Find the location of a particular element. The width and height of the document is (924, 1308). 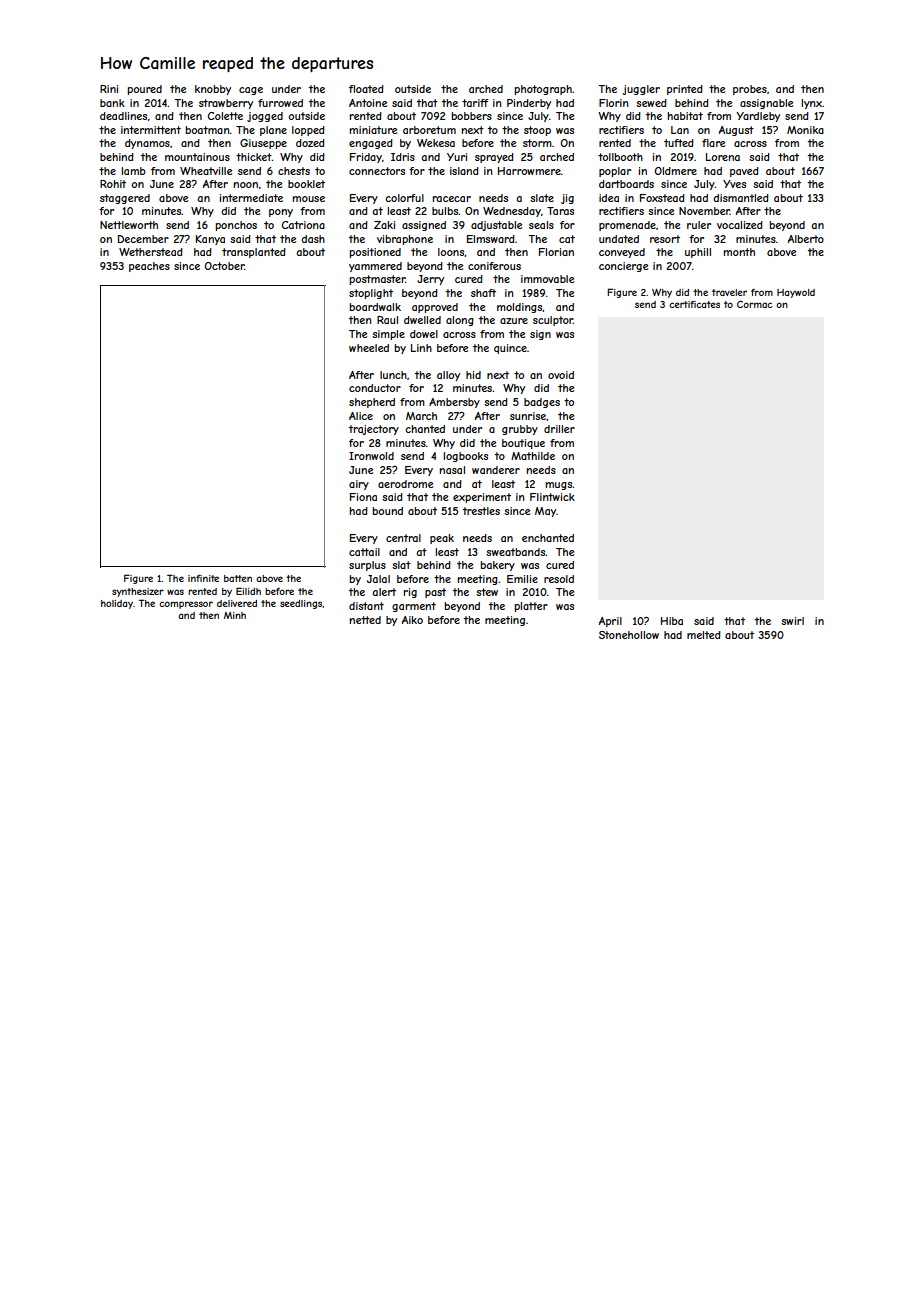

peaches is located at coordinates (149, 267).
